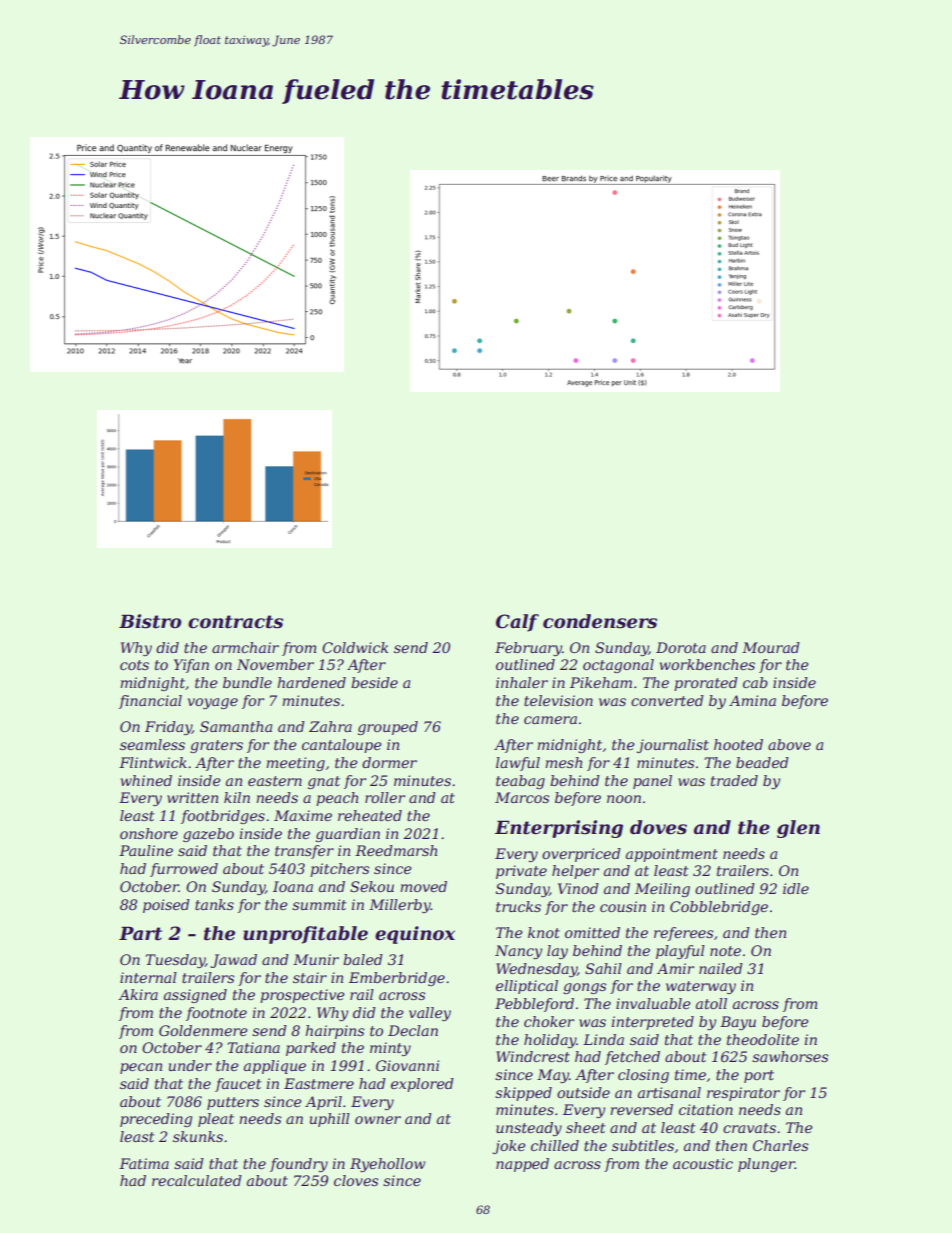 This page has height=1233, width=952. Describe the element at coordinates (789, 744) in the page. I see `above` at that location.
